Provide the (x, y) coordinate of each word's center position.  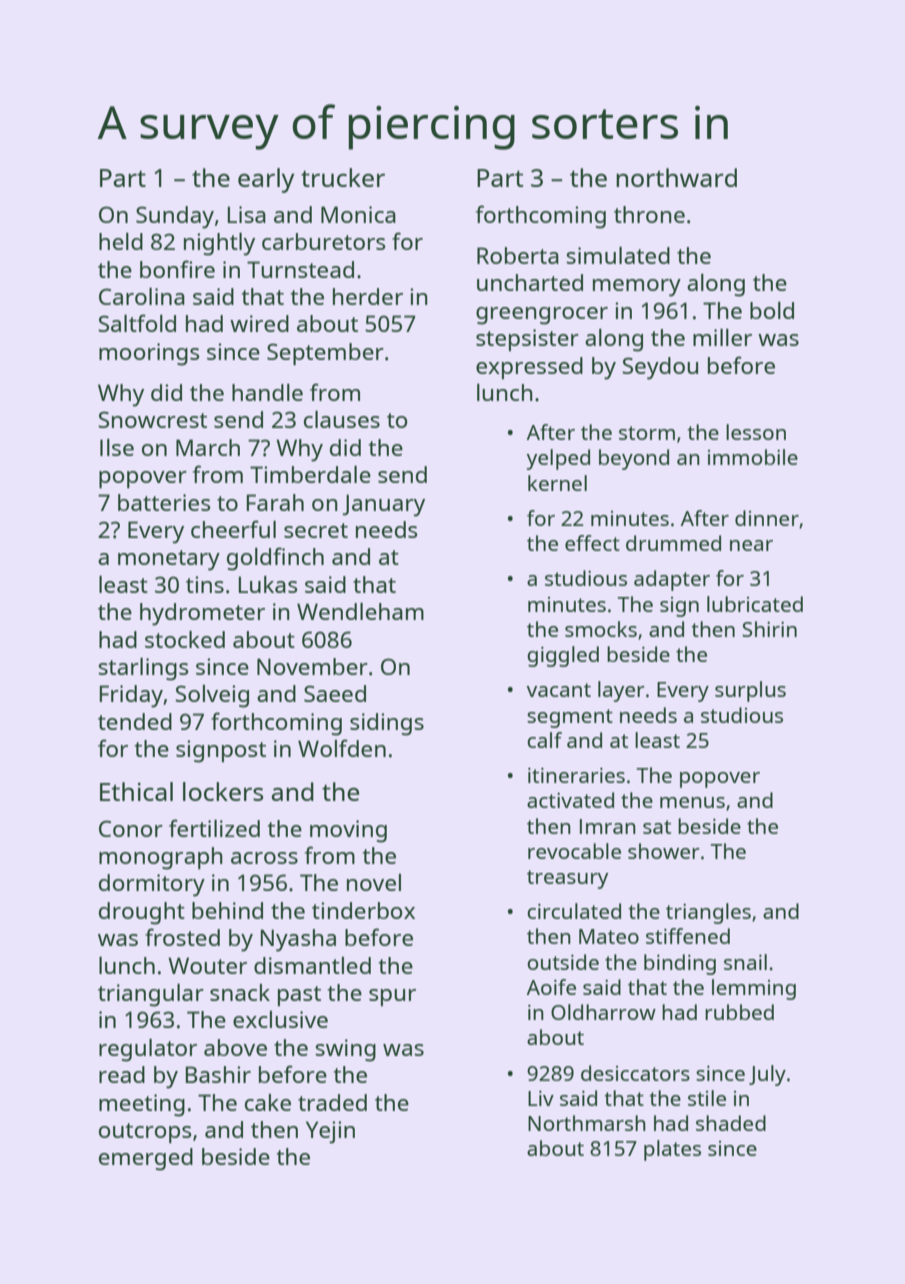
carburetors (323, 241)
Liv (541, 1098)
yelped (558, 459)
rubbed (739, 1012)
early (266, 180)
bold (772, 310)
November (312, 666)
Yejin (330, 1132)
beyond (634, 459)
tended (135, 721)
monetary (169, 560)
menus (692, 802)
